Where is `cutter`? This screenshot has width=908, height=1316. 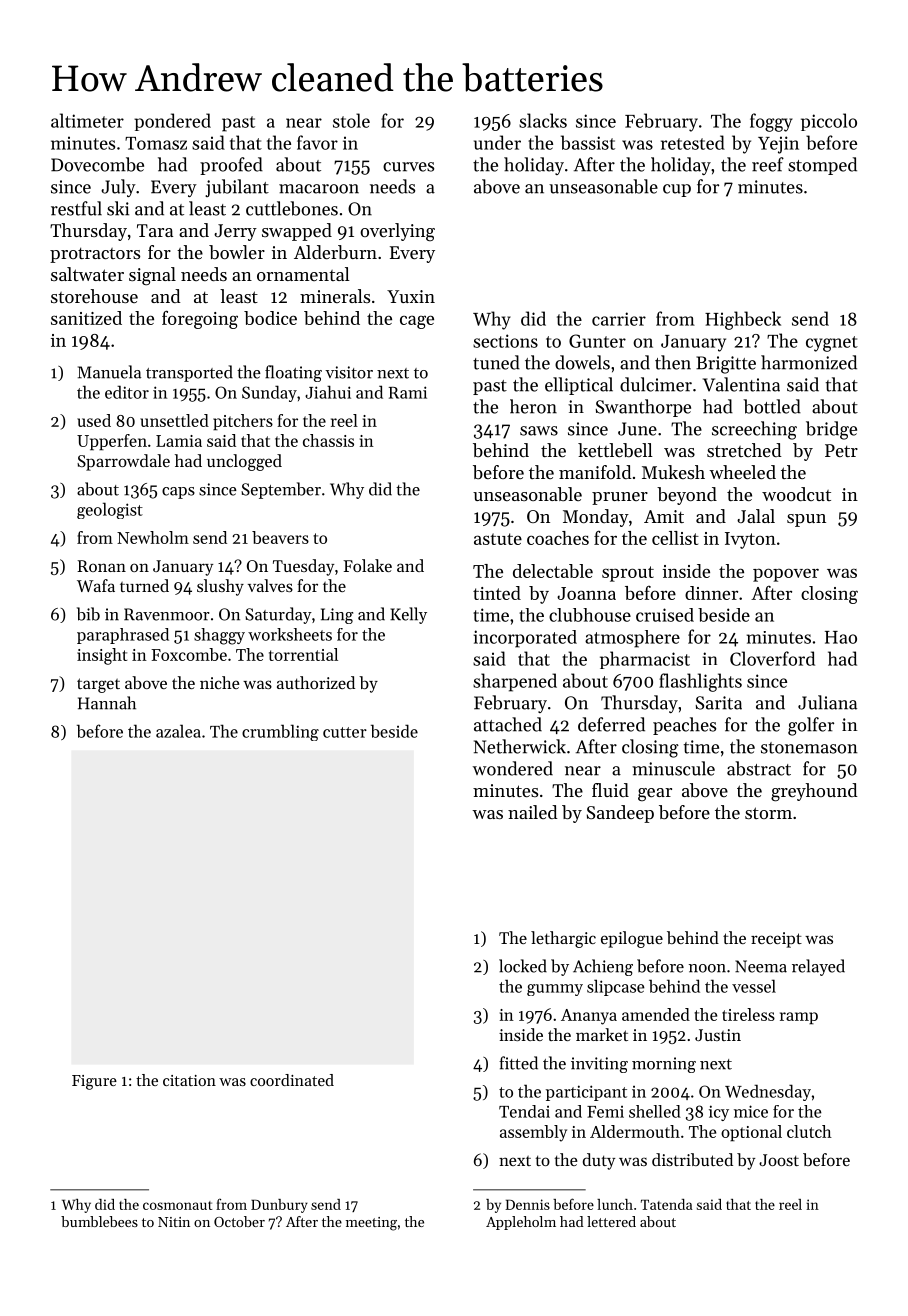
cutter is located at coordinates (345, 732).
